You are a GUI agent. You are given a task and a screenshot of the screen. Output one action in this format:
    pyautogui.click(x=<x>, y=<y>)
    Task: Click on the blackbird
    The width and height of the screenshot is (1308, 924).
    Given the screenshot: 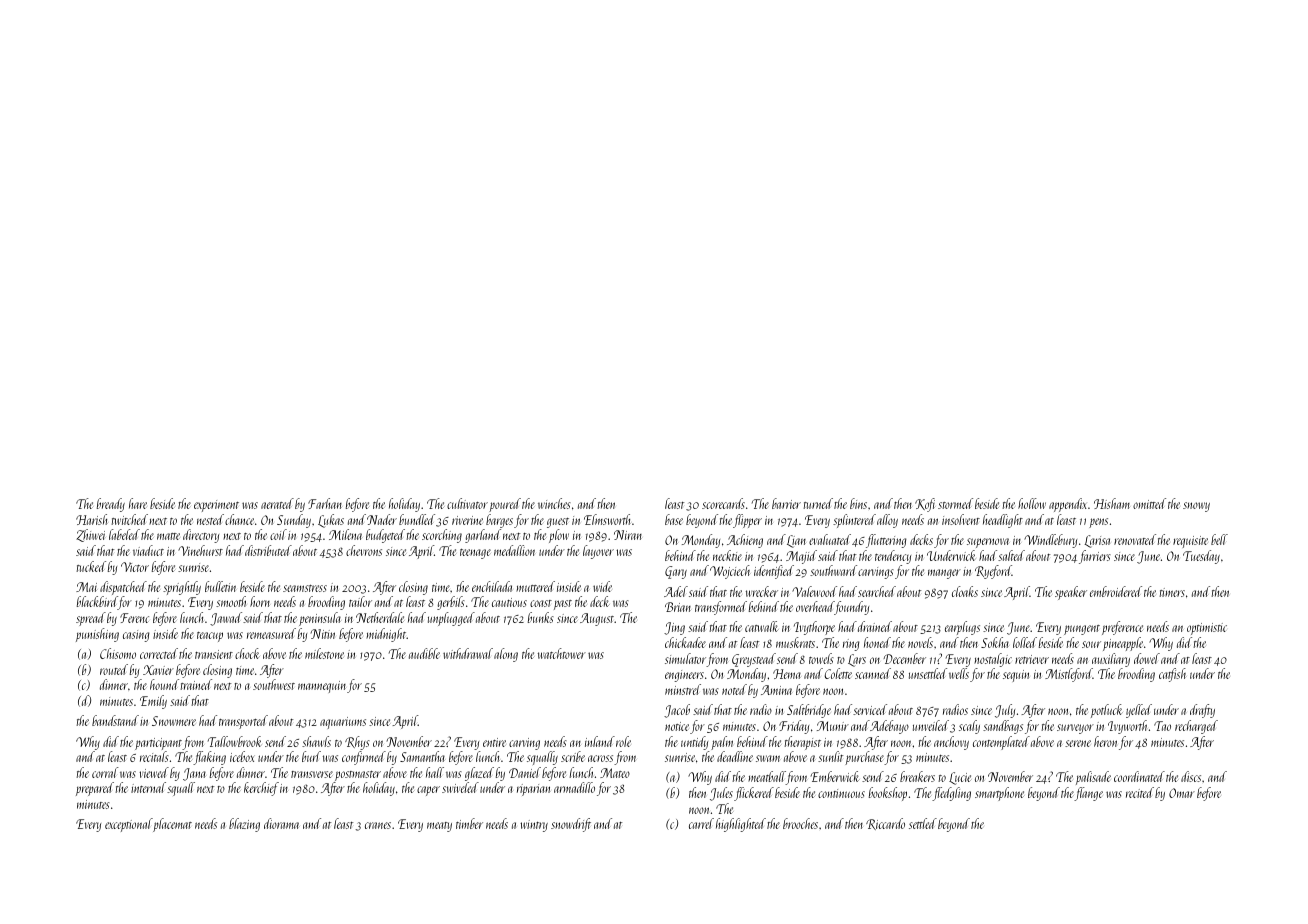 What is the action you would take?
    pyautogui.click(x=97, y=603)
